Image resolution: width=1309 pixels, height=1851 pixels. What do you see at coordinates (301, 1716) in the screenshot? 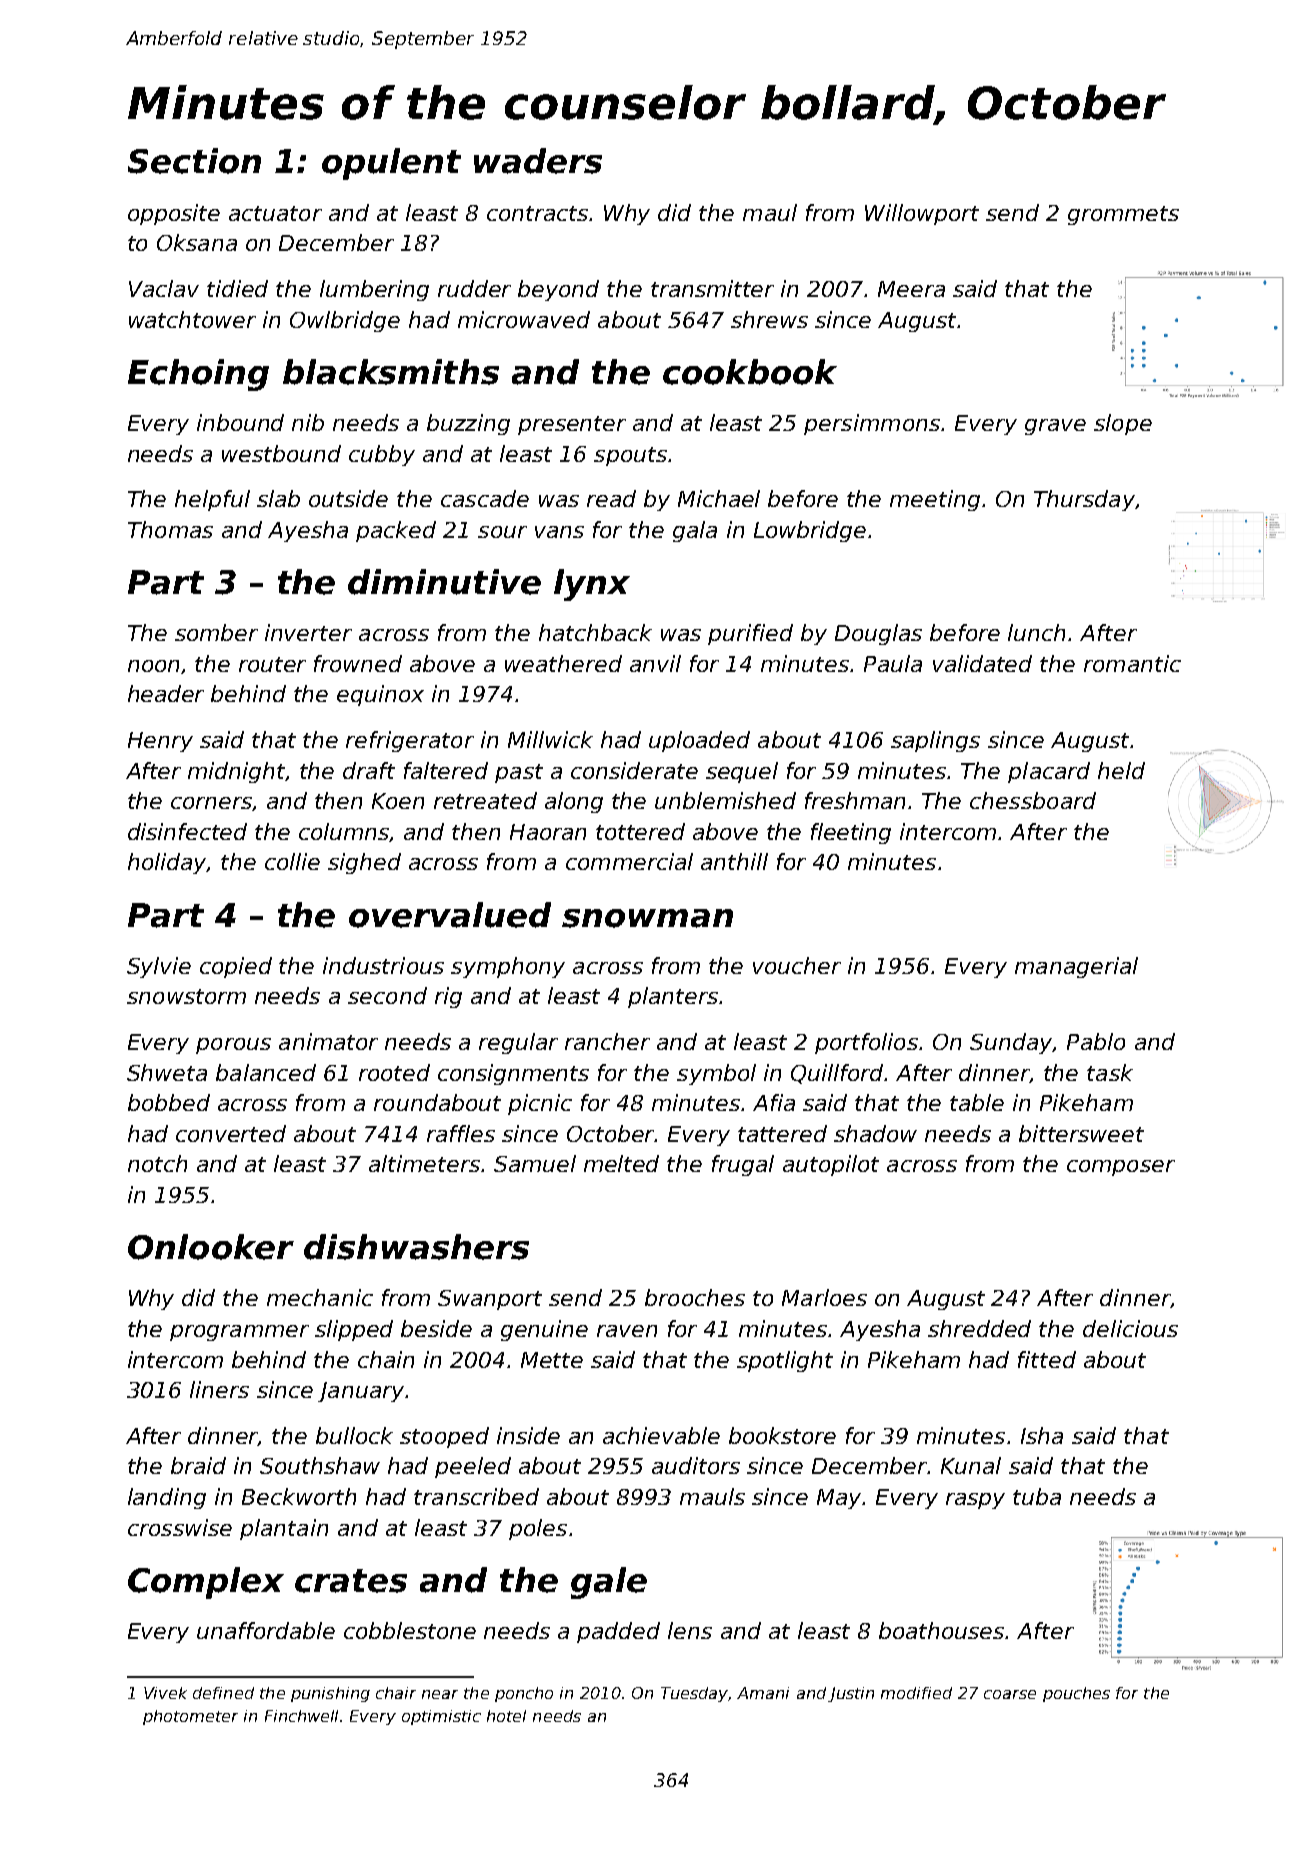
I see `Finchwell` at bounding box center [301, 1716].
